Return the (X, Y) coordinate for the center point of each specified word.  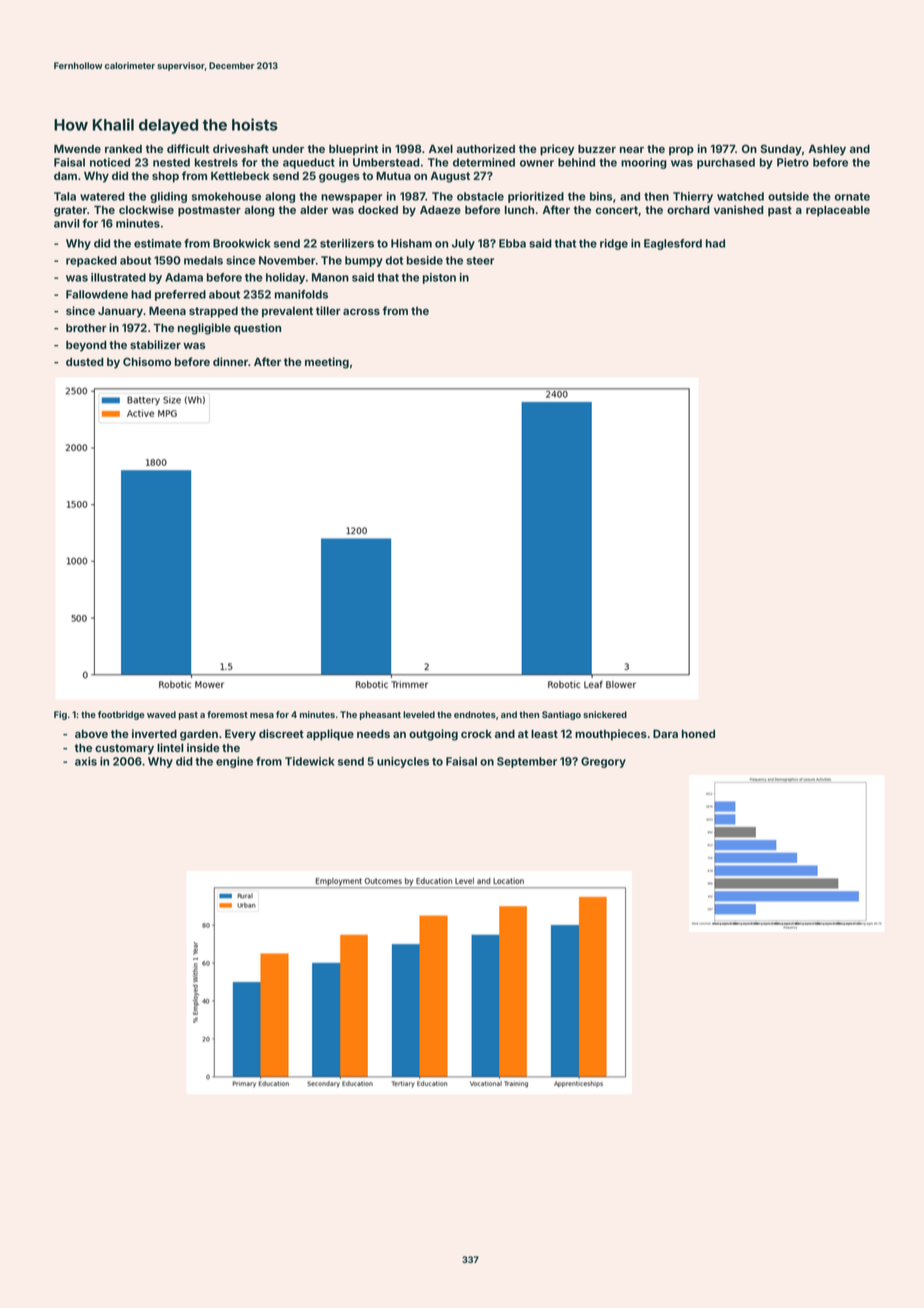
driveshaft (241, 148)
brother (86, 327)
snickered (605, 714)
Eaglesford (673, 244)
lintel (170, 747)
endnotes (475, 714)
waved (161, 714)
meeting (327, 363)
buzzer (597, 148)
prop (681, 151)
